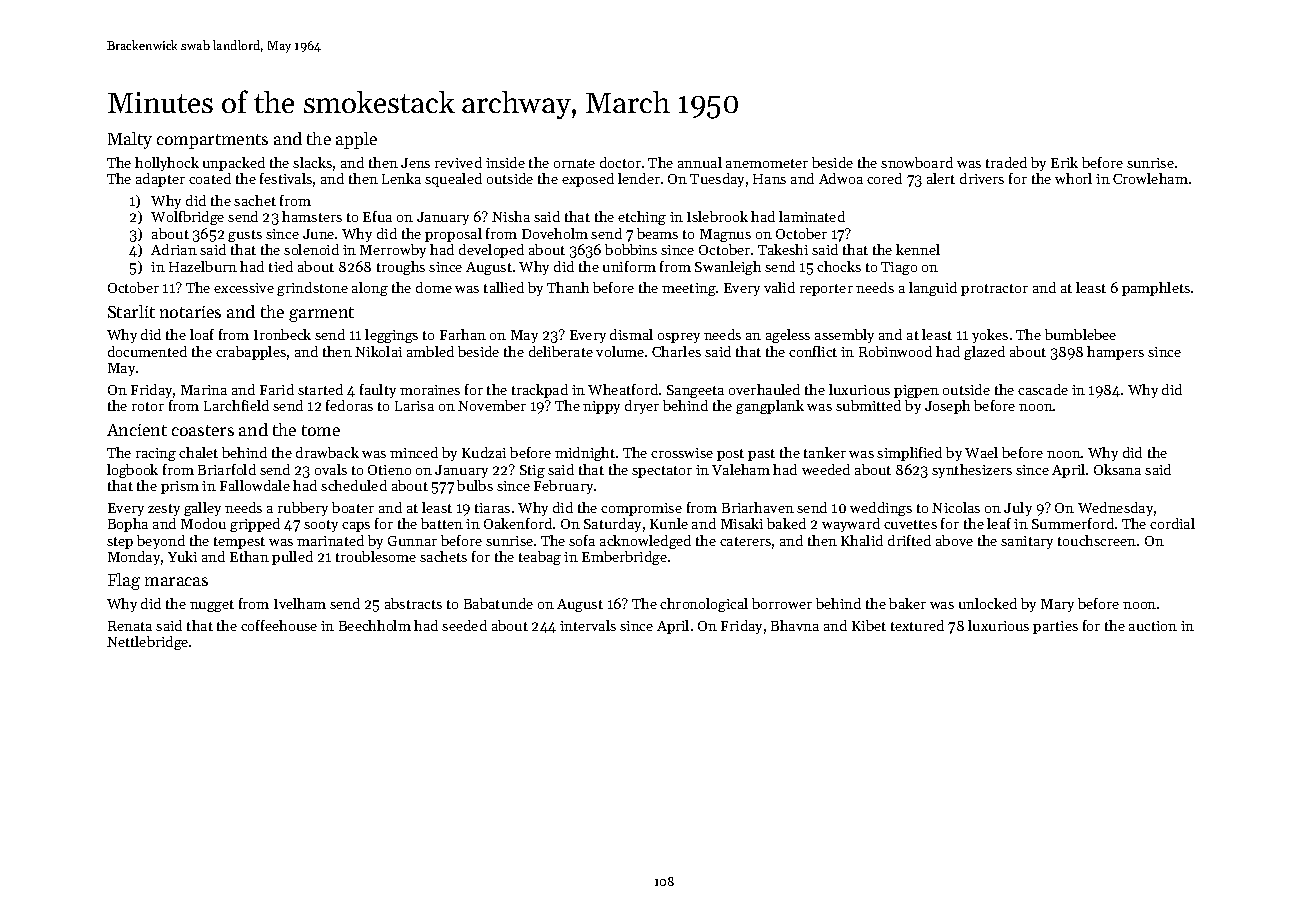 The width and height of the screenshot is (1308, 924). What do you see at coordinates (1150, 178) in the screenshot?
I see `Crowleham` at bounding box center [1150, 178].
